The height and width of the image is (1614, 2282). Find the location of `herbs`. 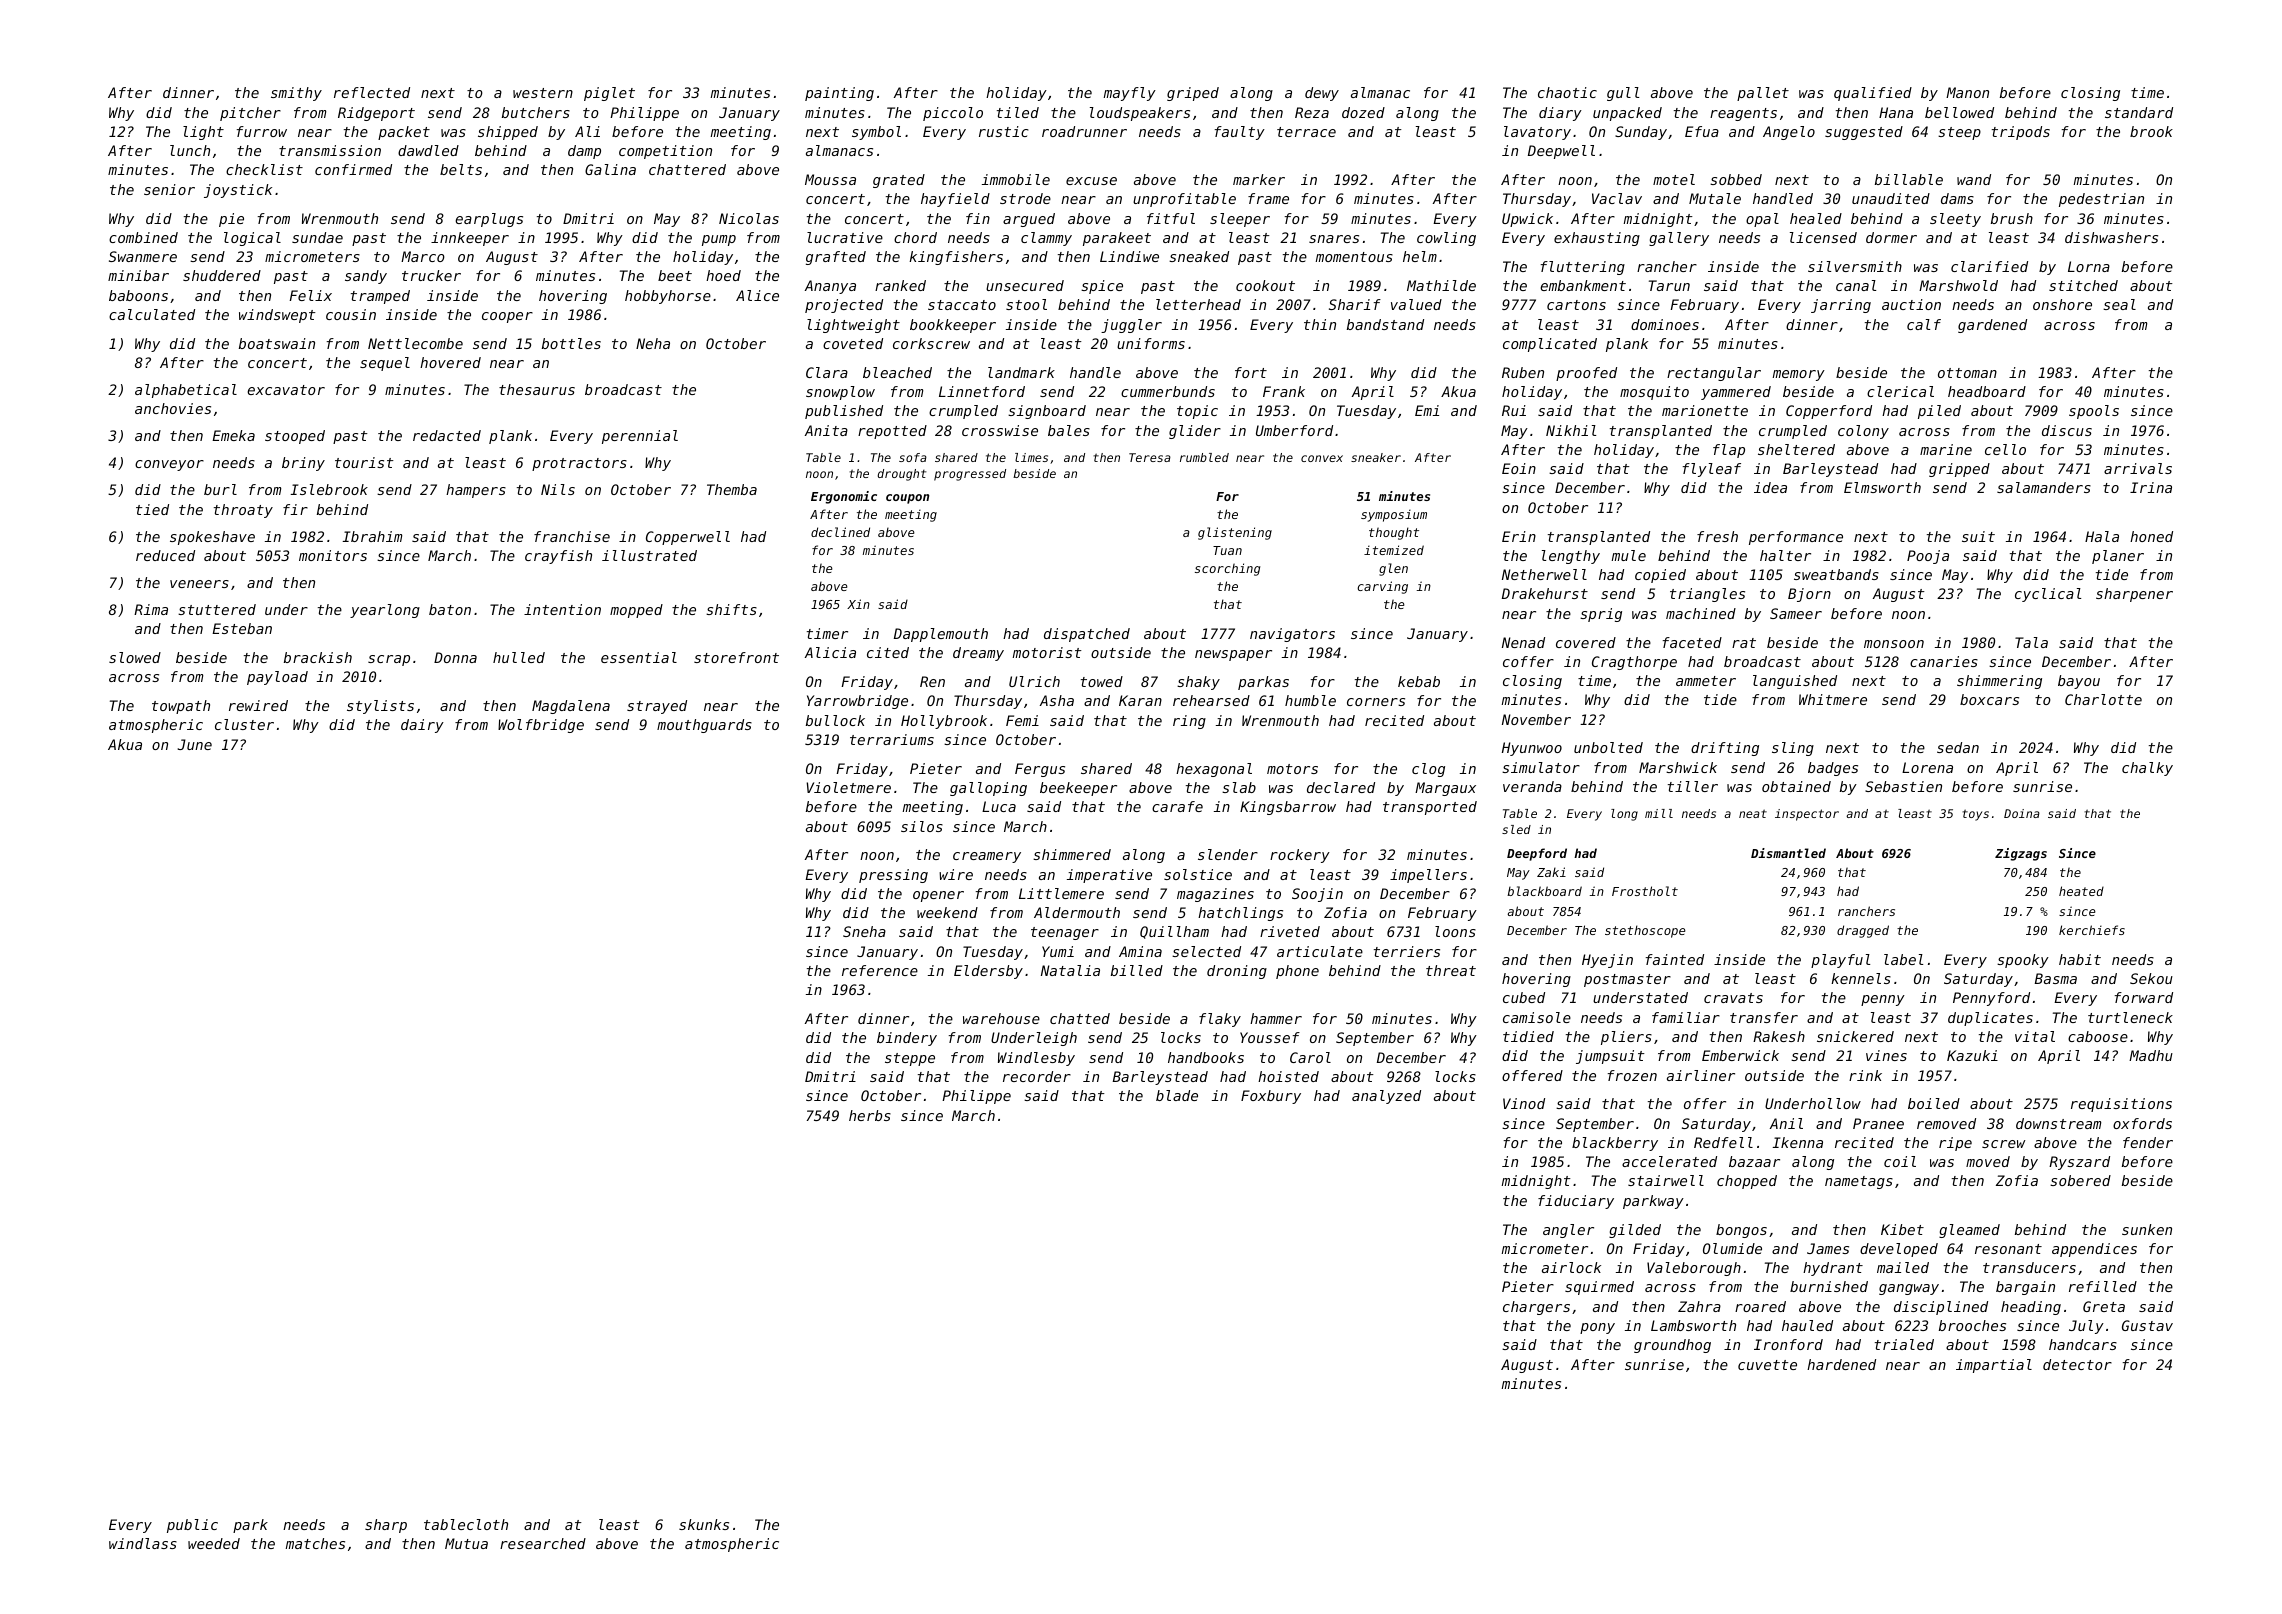

herbs is located at coordinates (870, 1115).
